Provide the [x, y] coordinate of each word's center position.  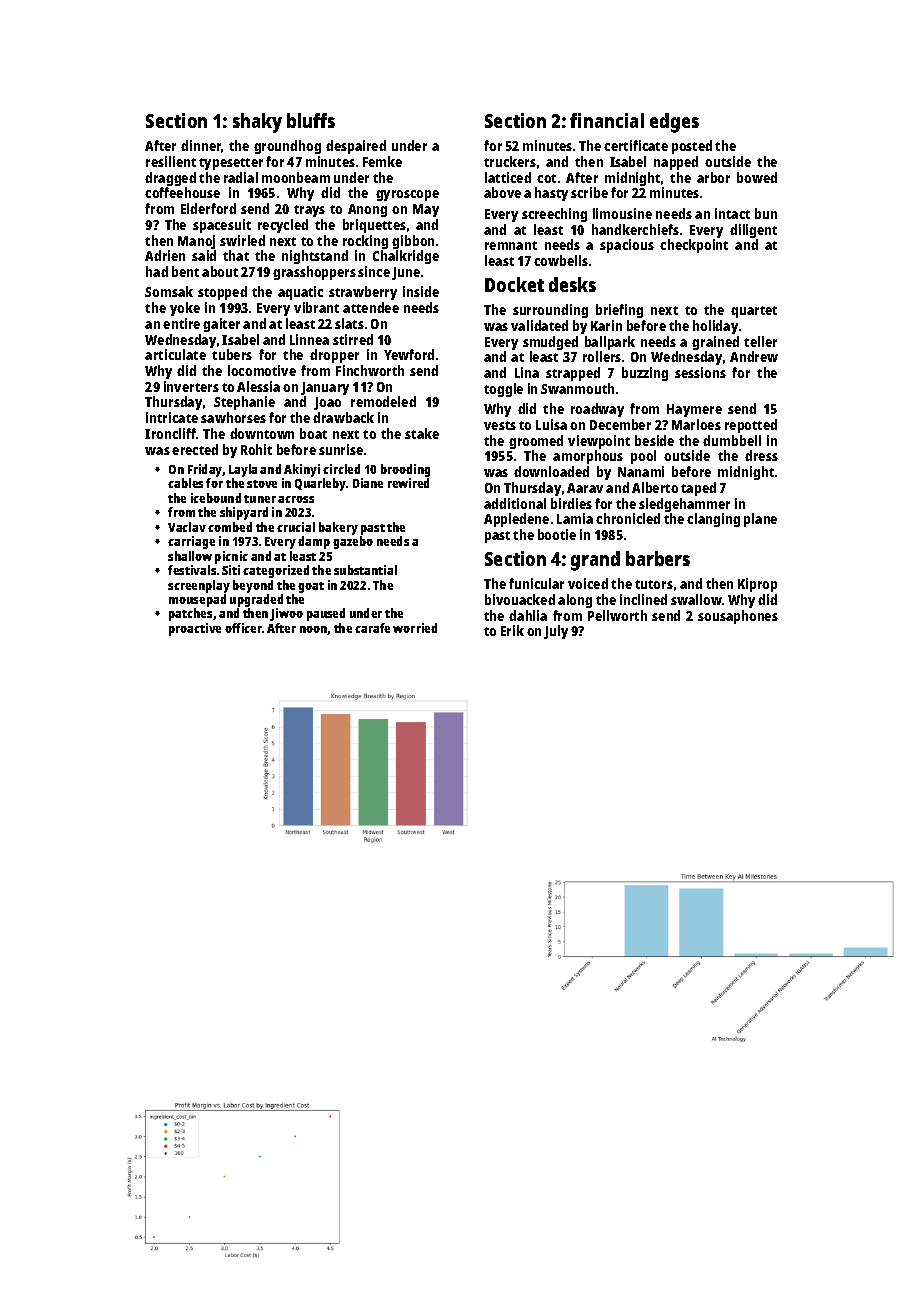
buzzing [645, 374]
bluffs [311, 120]
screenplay [199, 586]
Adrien [165, 255]
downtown [262, 433]
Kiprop [757, 585]
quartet [754, 312]
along [575, 601]
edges [674, 123]
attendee [371, 307]
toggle [503, 390]
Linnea [309, 339]
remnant [511, 245]
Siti [231, 570]
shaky [257, 123]
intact [732, 213]
